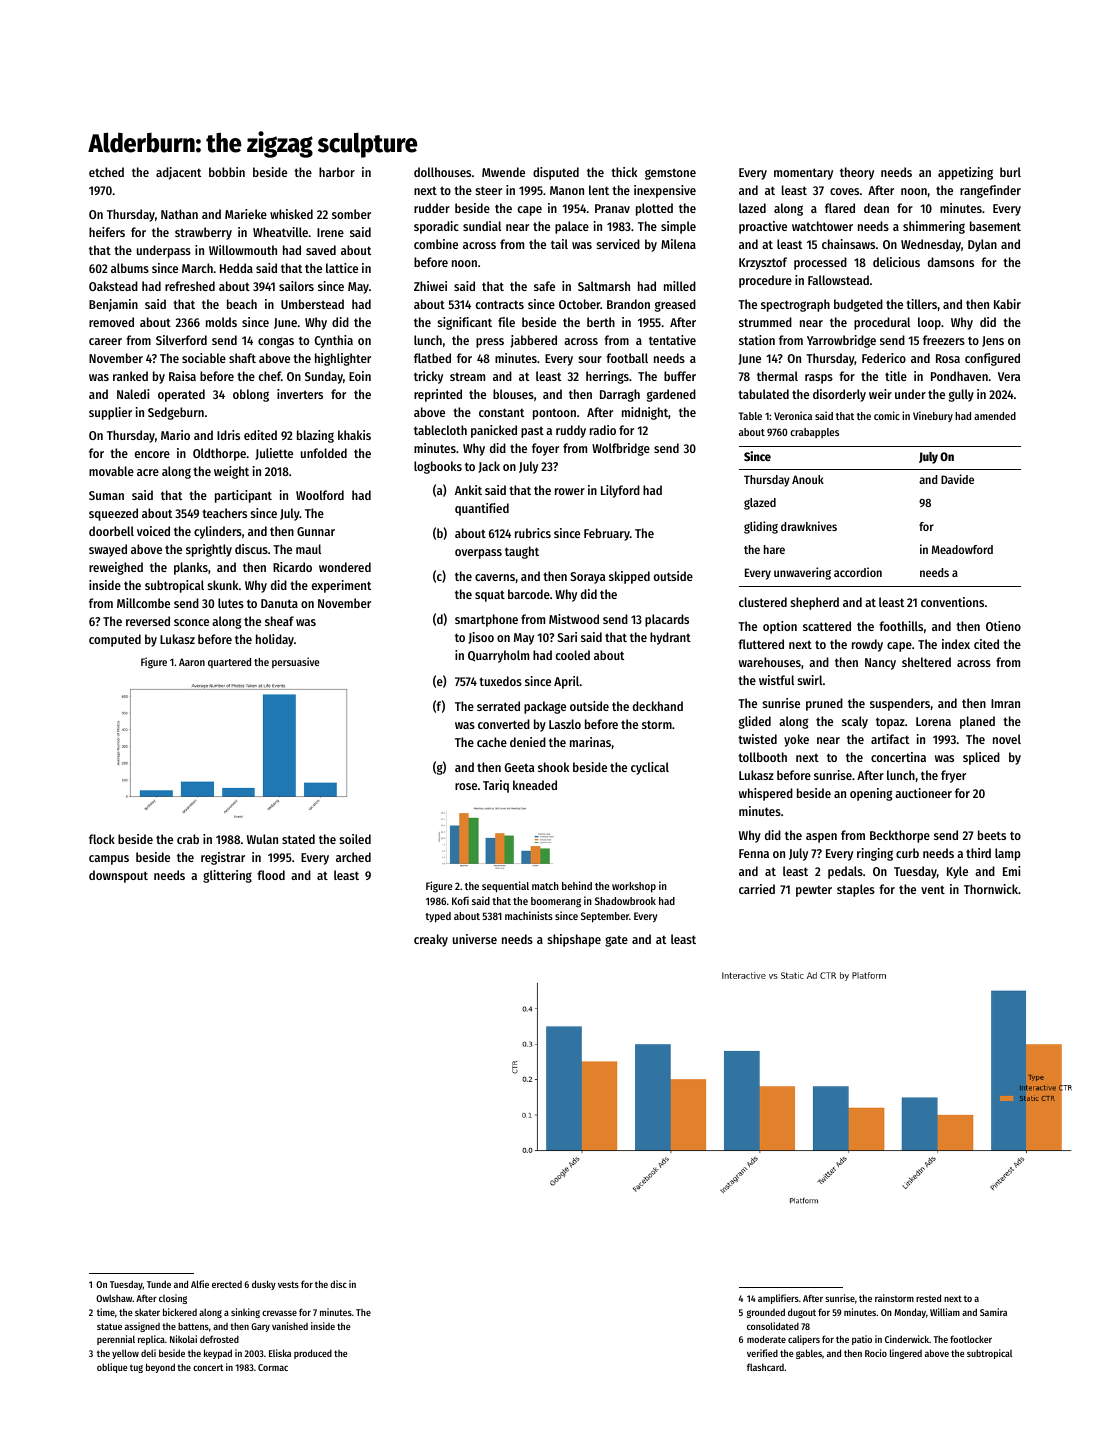  Describe the element at coordinates (762, 1353) in the image. I see `verified` at that location.
